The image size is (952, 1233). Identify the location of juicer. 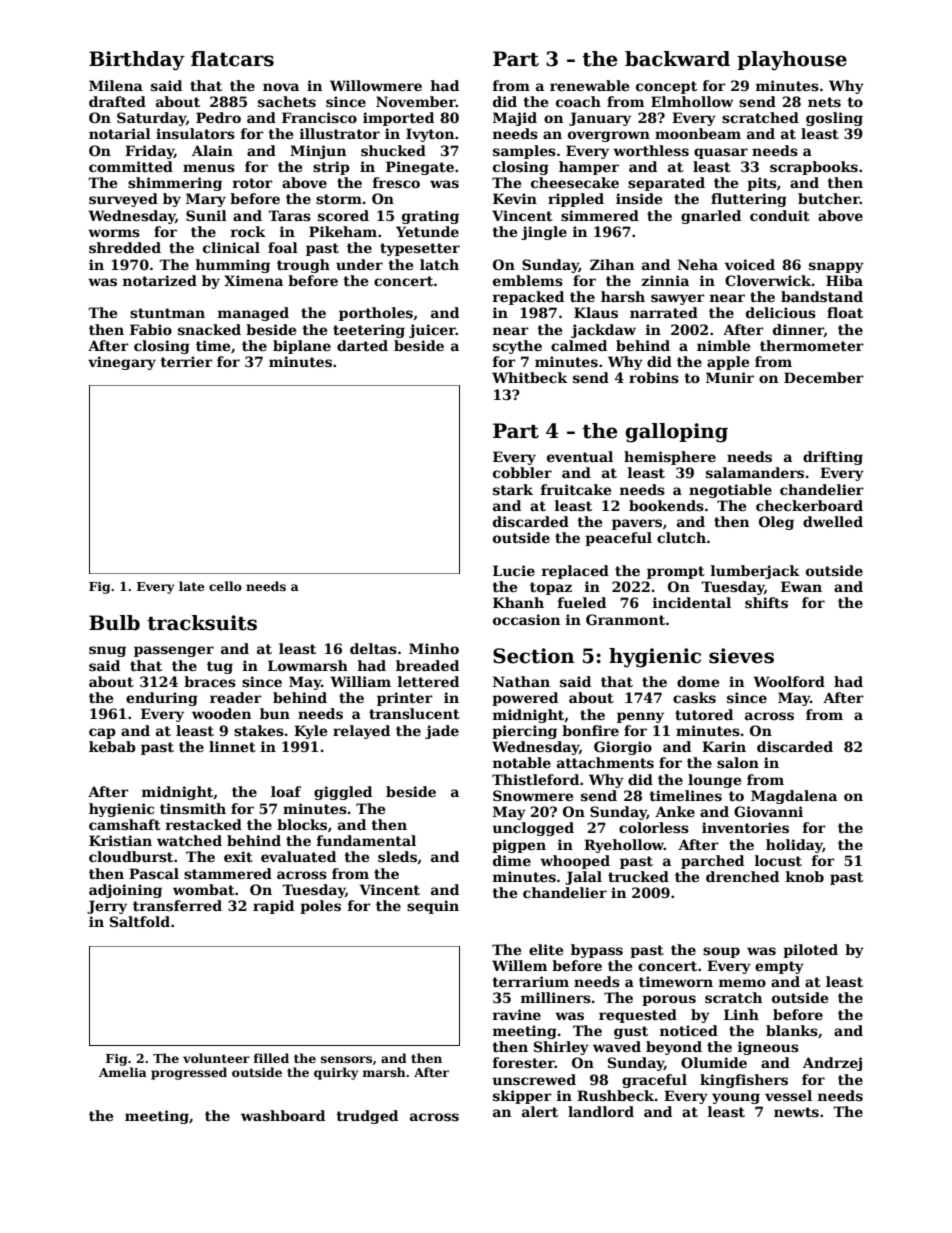
(432, 331).
